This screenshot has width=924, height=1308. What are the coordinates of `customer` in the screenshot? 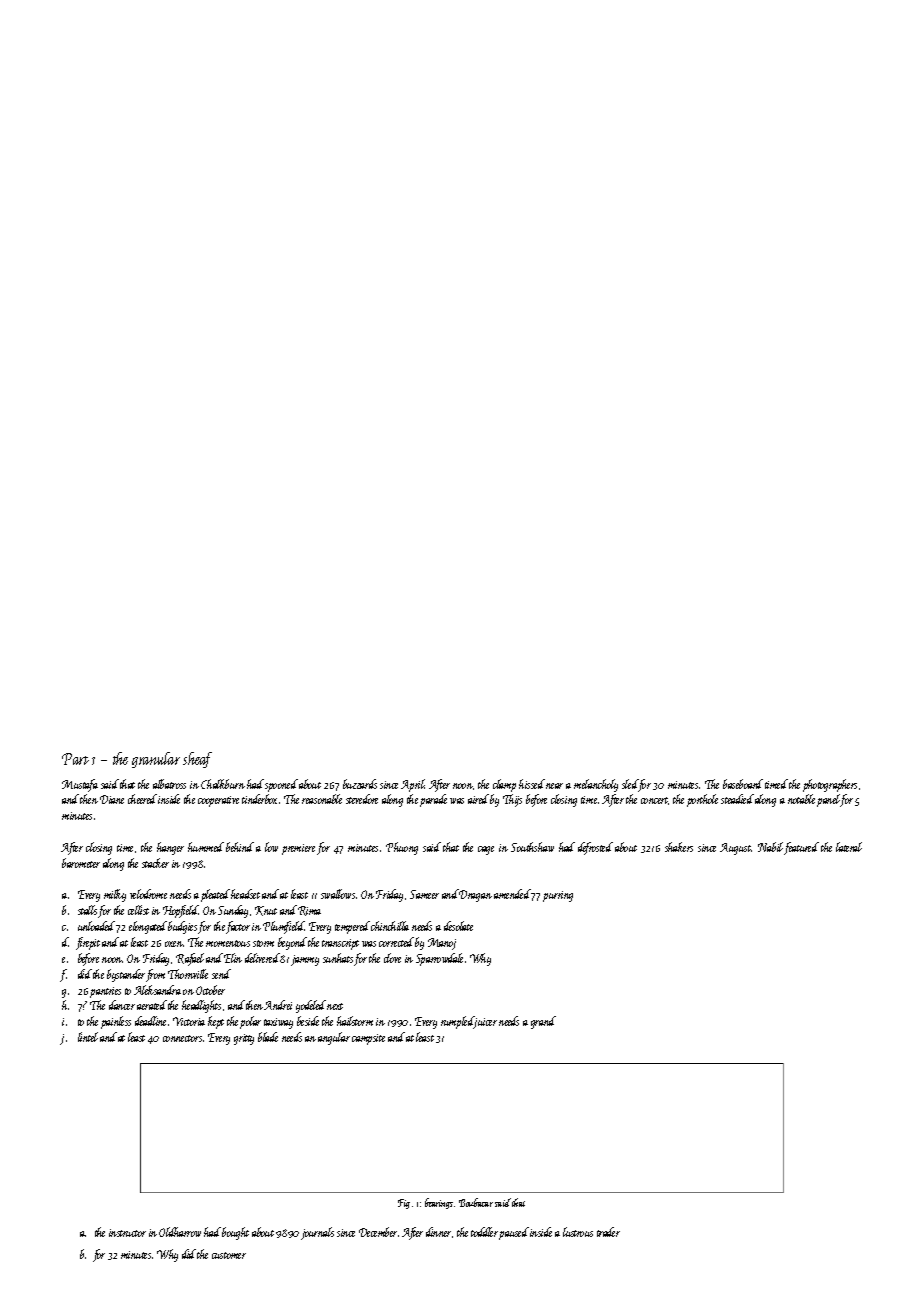 It's located at (229, 1255).
